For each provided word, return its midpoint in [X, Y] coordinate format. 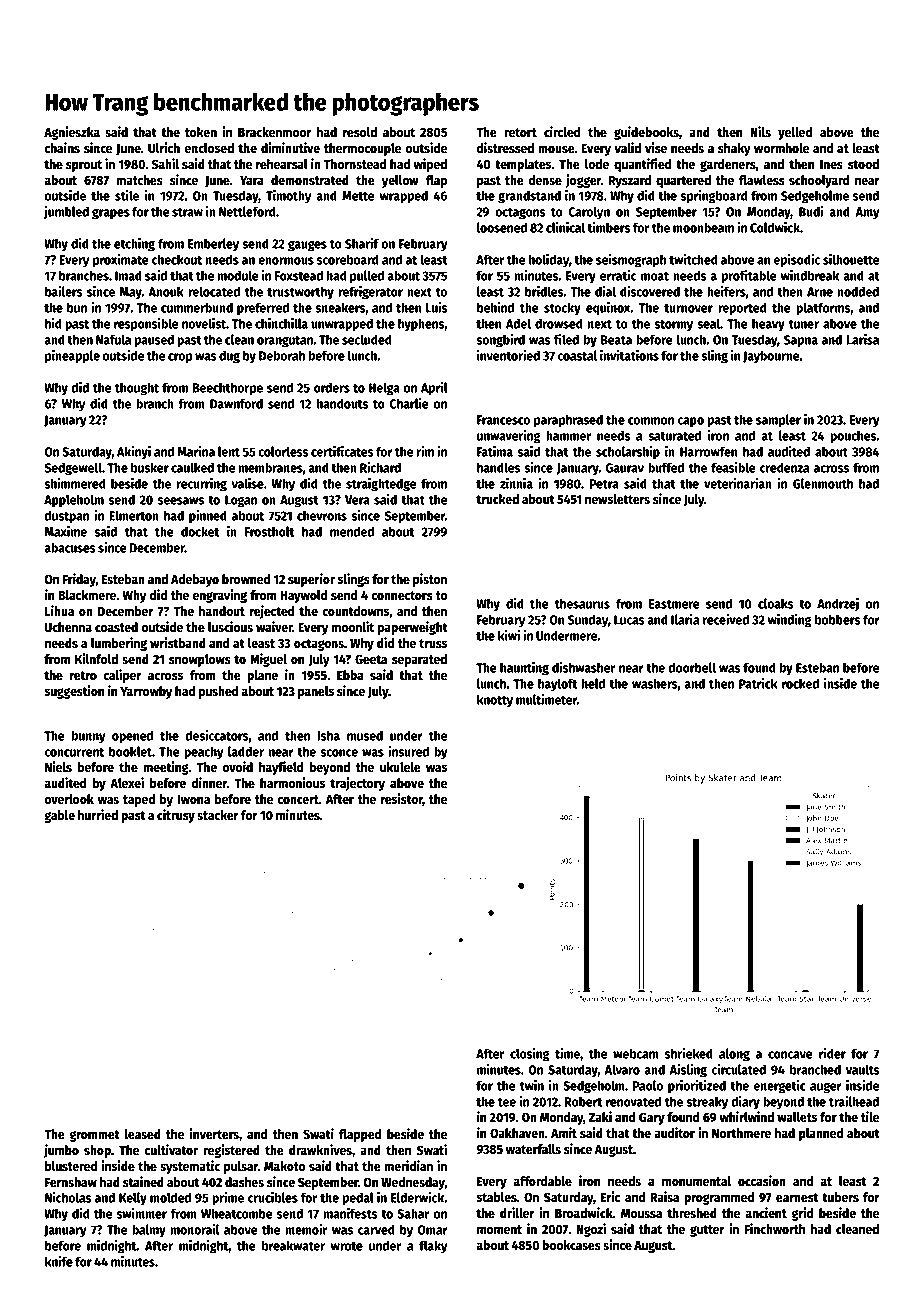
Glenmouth [823, 483]
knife [59, 1261]
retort [520, 132]
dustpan [67, 517]
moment [499, 1229]
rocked [800, 683]
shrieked [689, 1053]
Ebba [350, 675]
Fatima [495, 451]
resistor [401, 799]
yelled [795, 133]
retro [83, 675]
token [201, 132]
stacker [218, 815]
